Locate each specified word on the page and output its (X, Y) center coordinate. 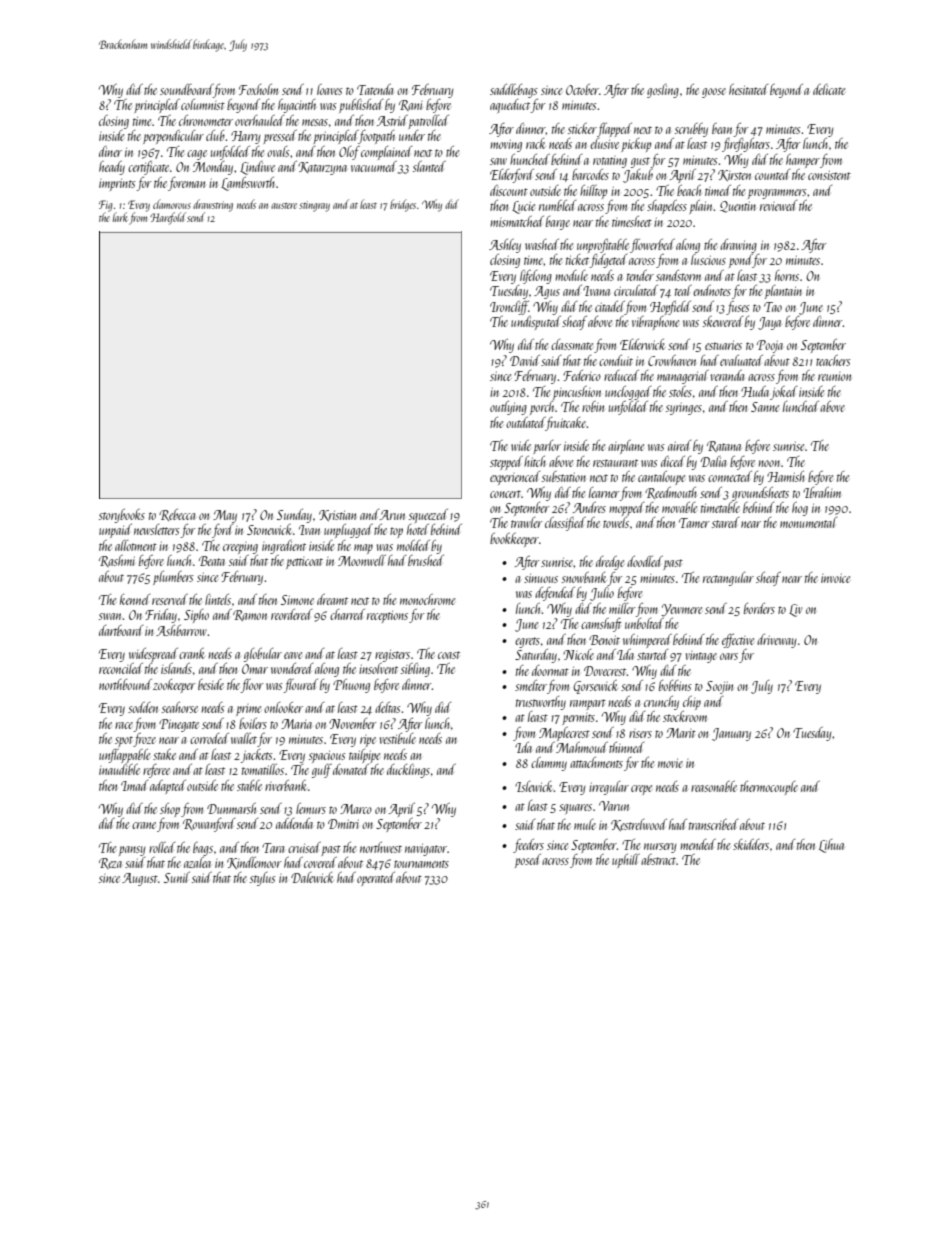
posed (528, 861)
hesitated (748, 89)
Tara (273, 848)
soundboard (186, 89)
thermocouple (769, 788)
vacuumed (374, 167)
